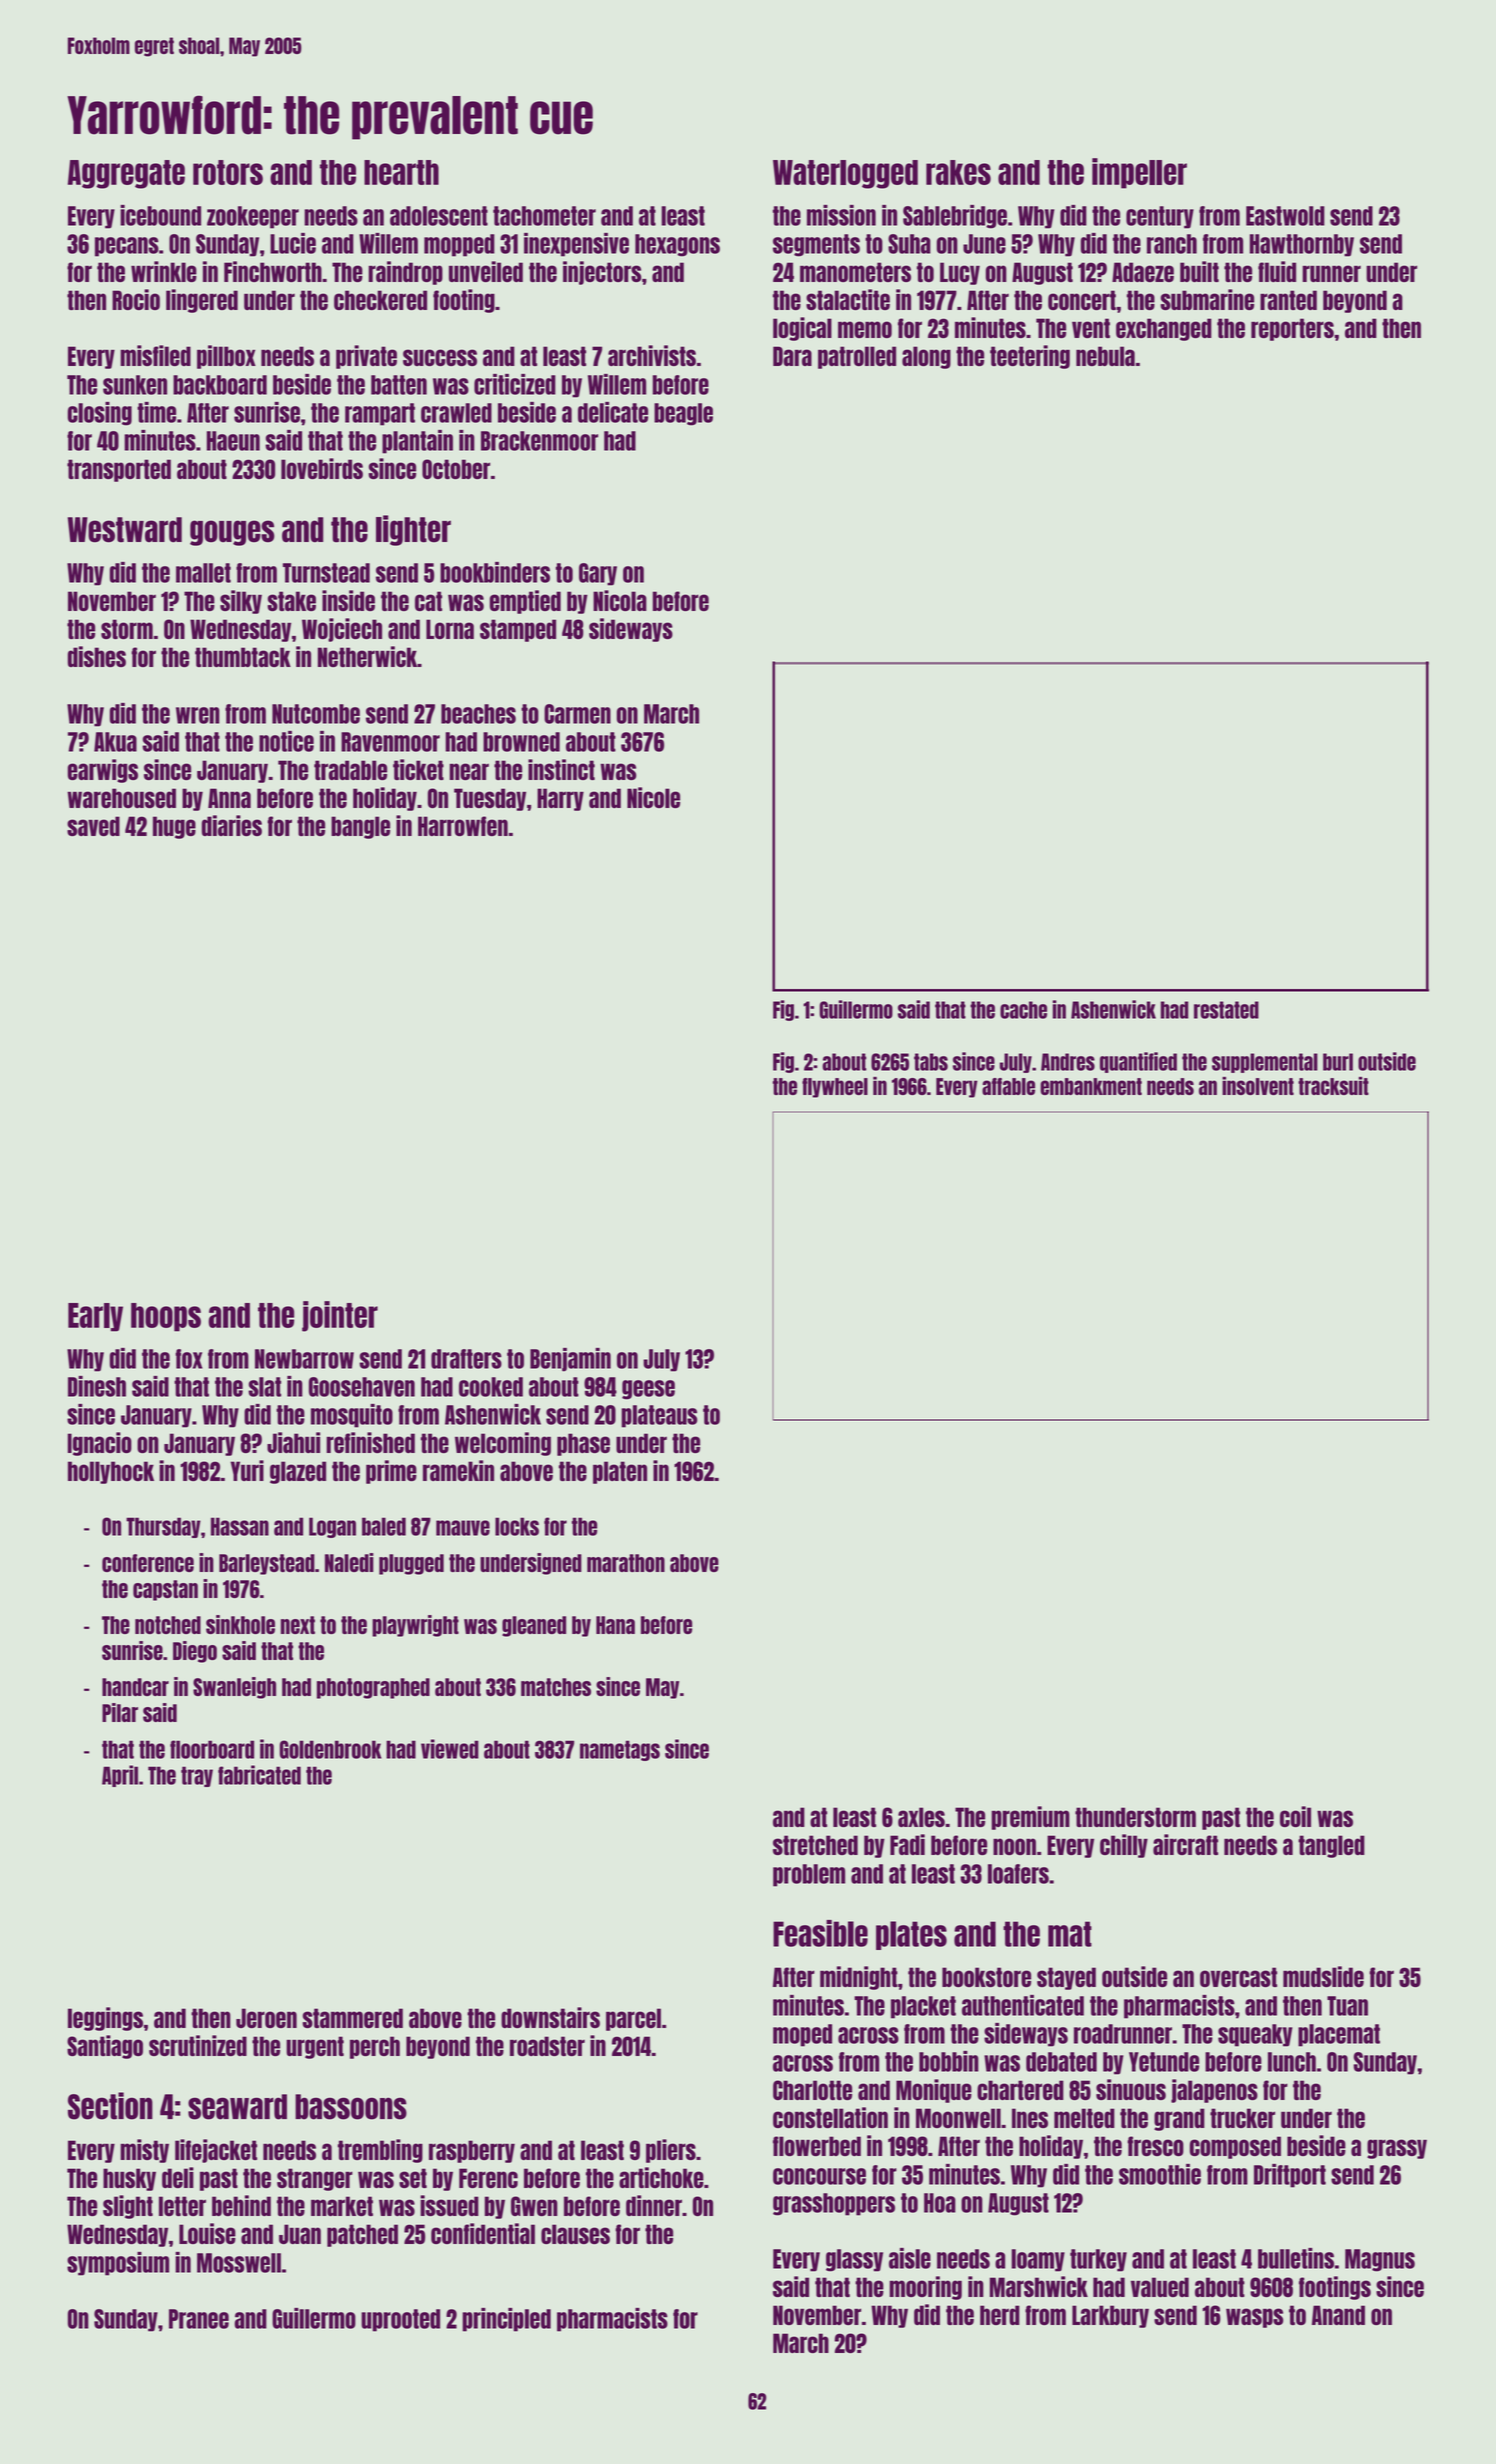 This document has height=2464, width=1496. I want to click on capstan, so click(165, 1590).
